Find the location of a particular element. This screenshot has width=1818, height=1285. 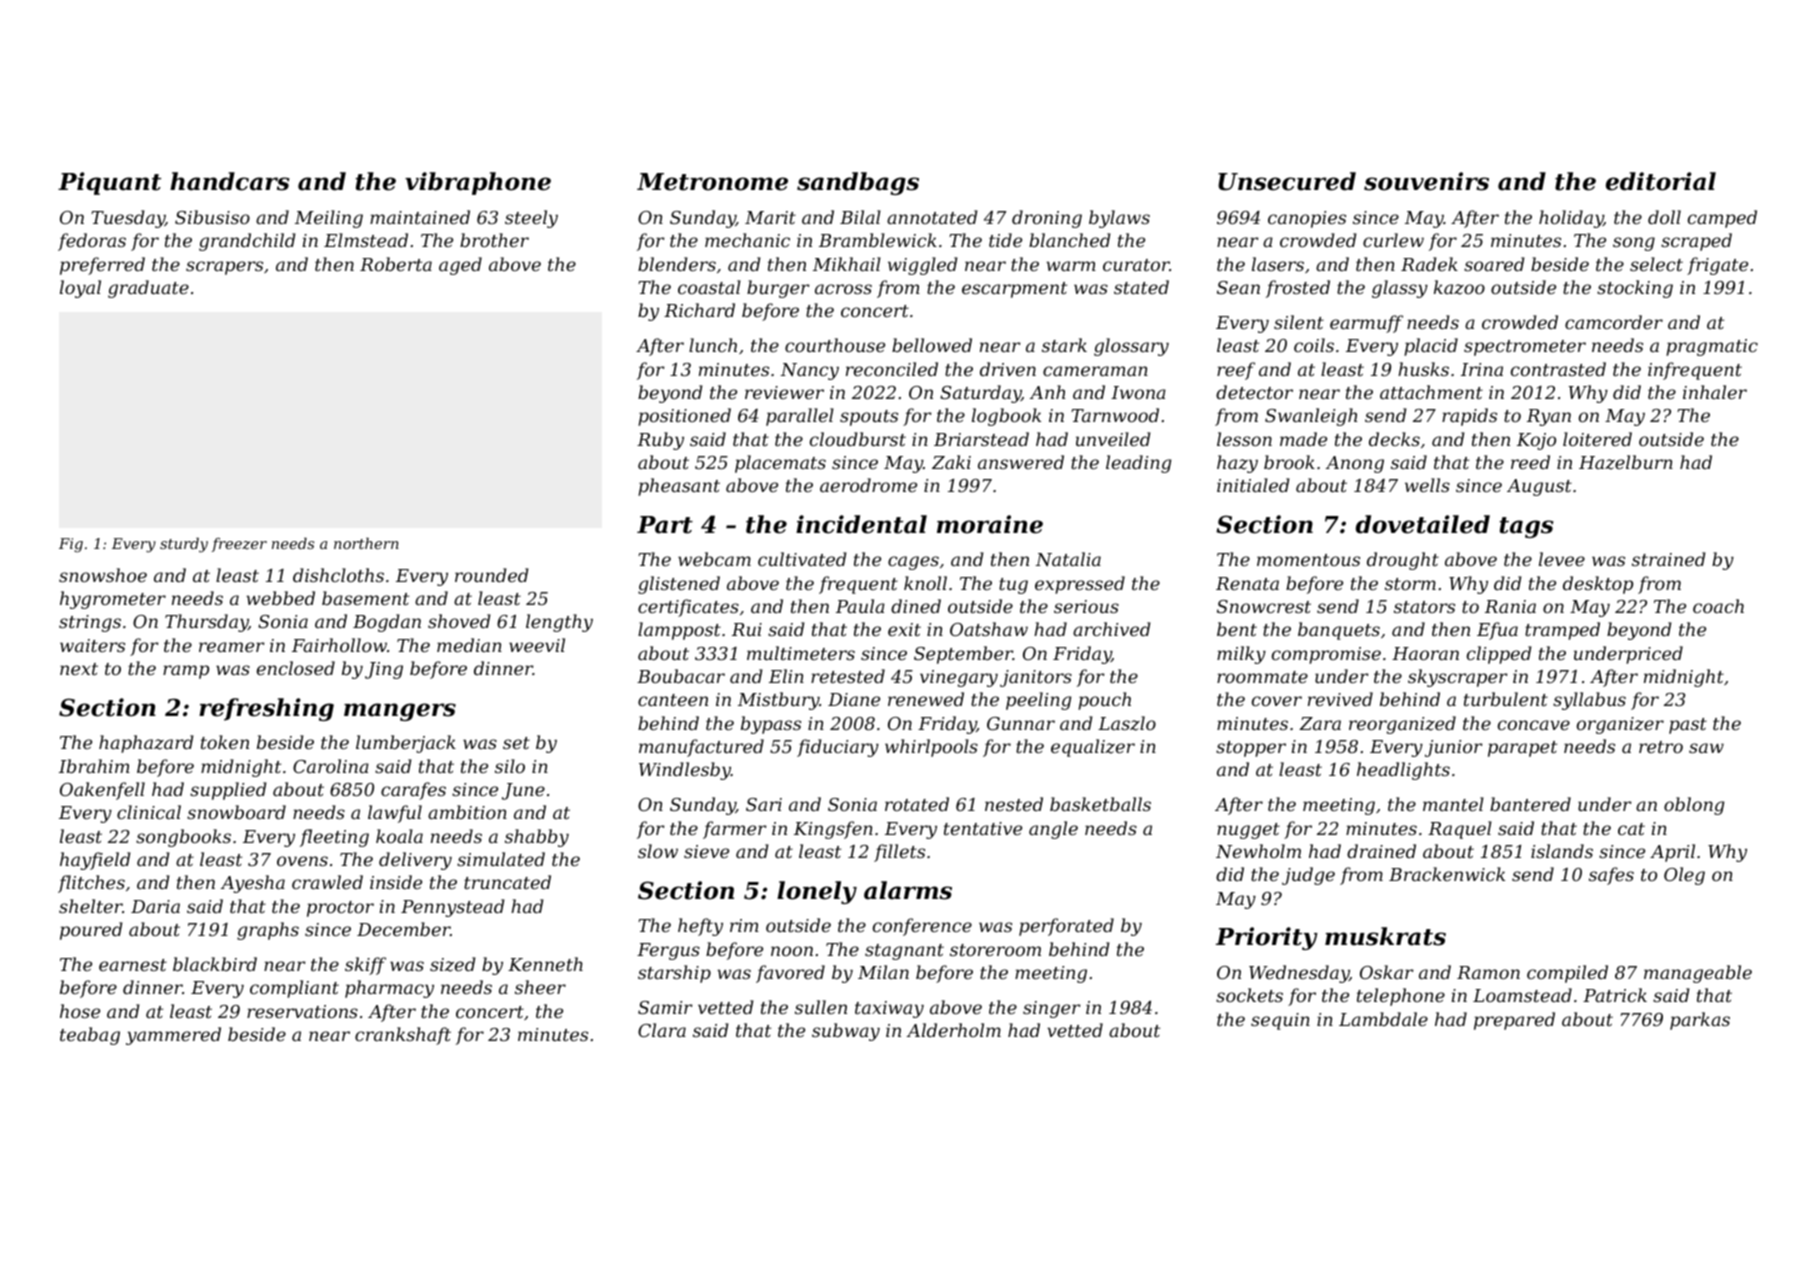

Fig is located at coordinates (71, 545).
